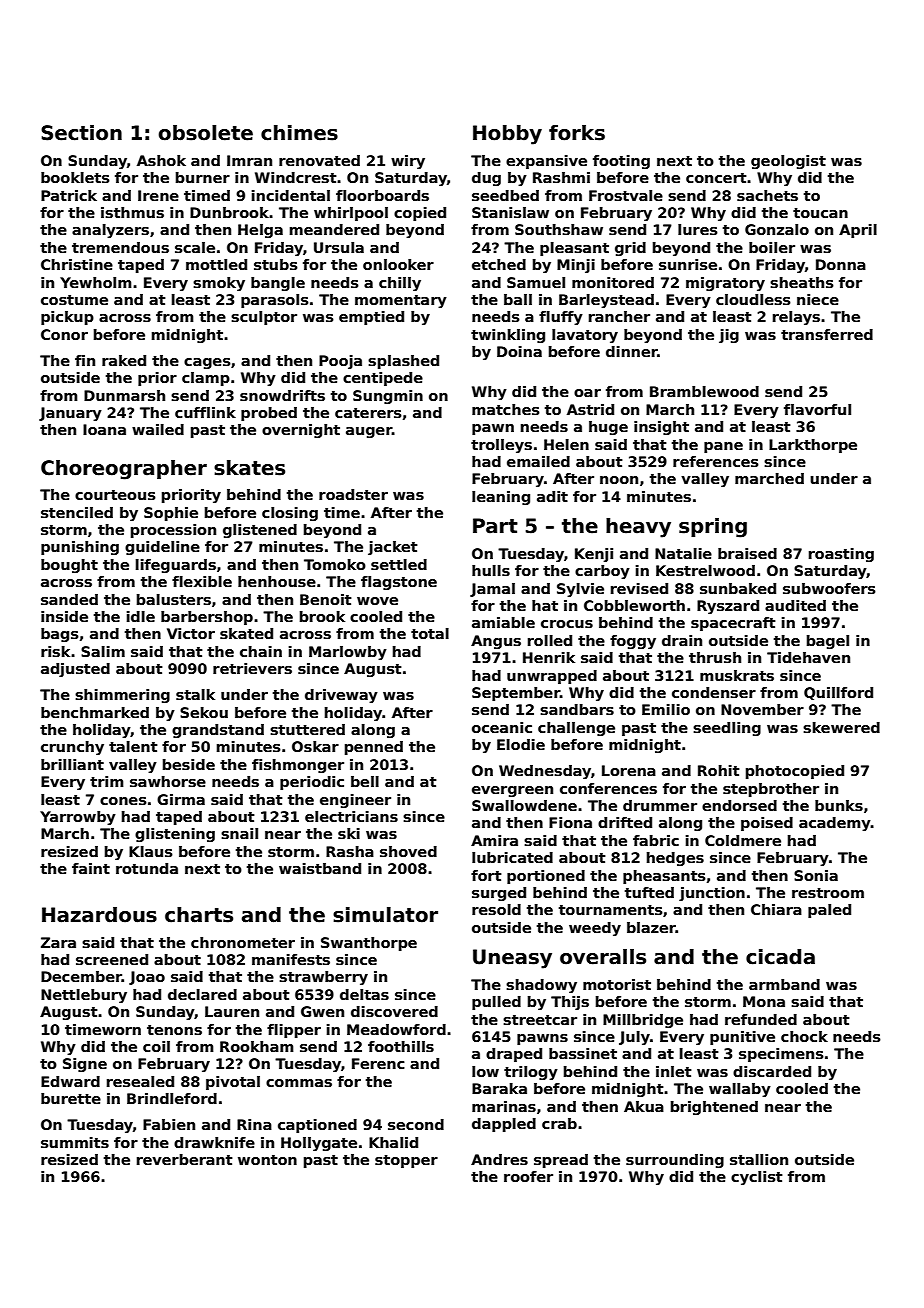  What do you see at coordinates (75, 1142) in the screenshot?
I see `summits` at bounding box center [75, 1142].
